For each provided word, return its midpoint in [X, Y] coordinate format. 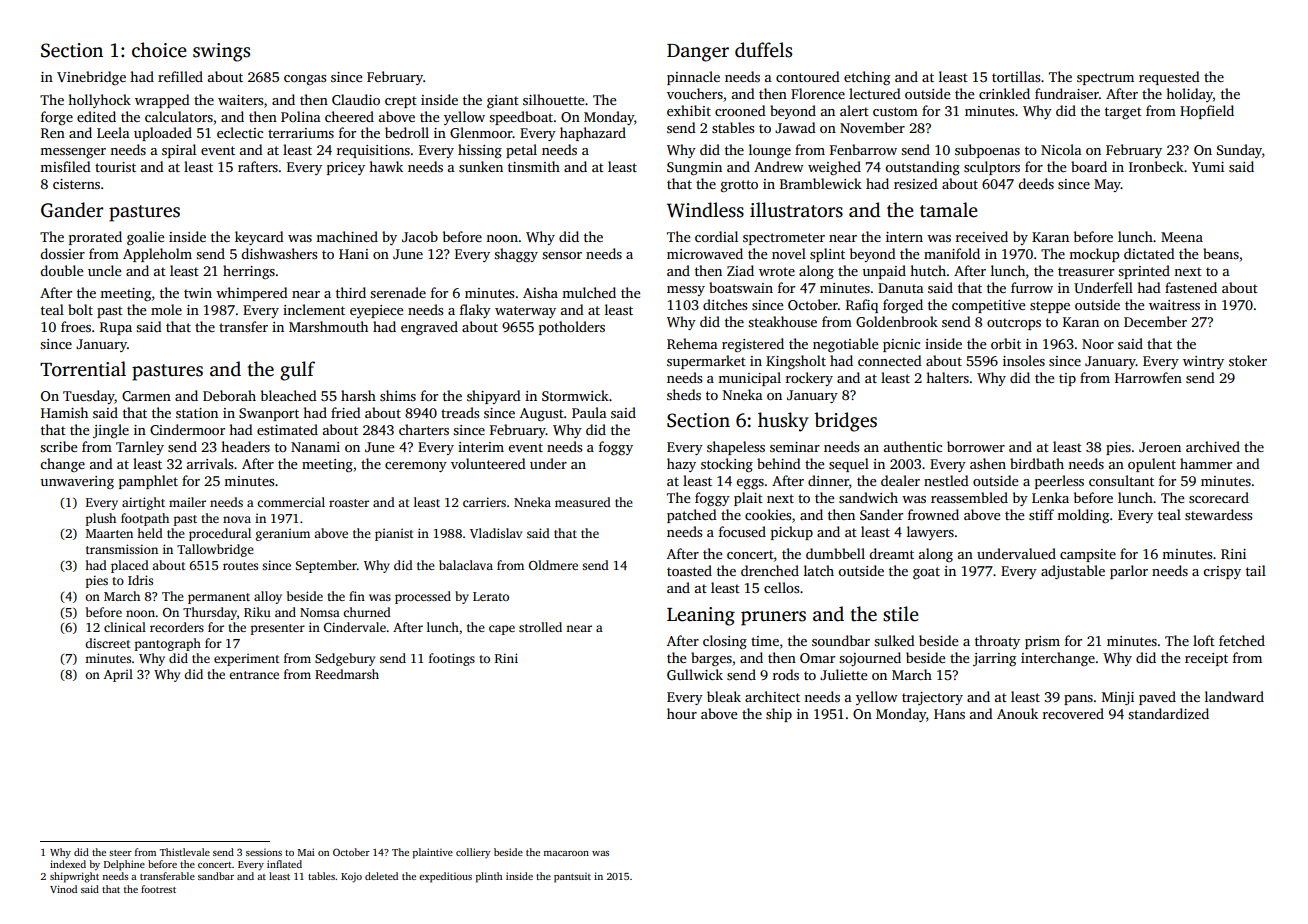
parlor [1129, 572]
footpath [145, 519]
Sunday [1239, 151]
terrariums [301, 133]
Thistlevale [185, 852]
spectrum [1105, 79]
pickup [792, 533]
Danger [698, 53]
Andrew [779, 166]
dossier [62, 253]
